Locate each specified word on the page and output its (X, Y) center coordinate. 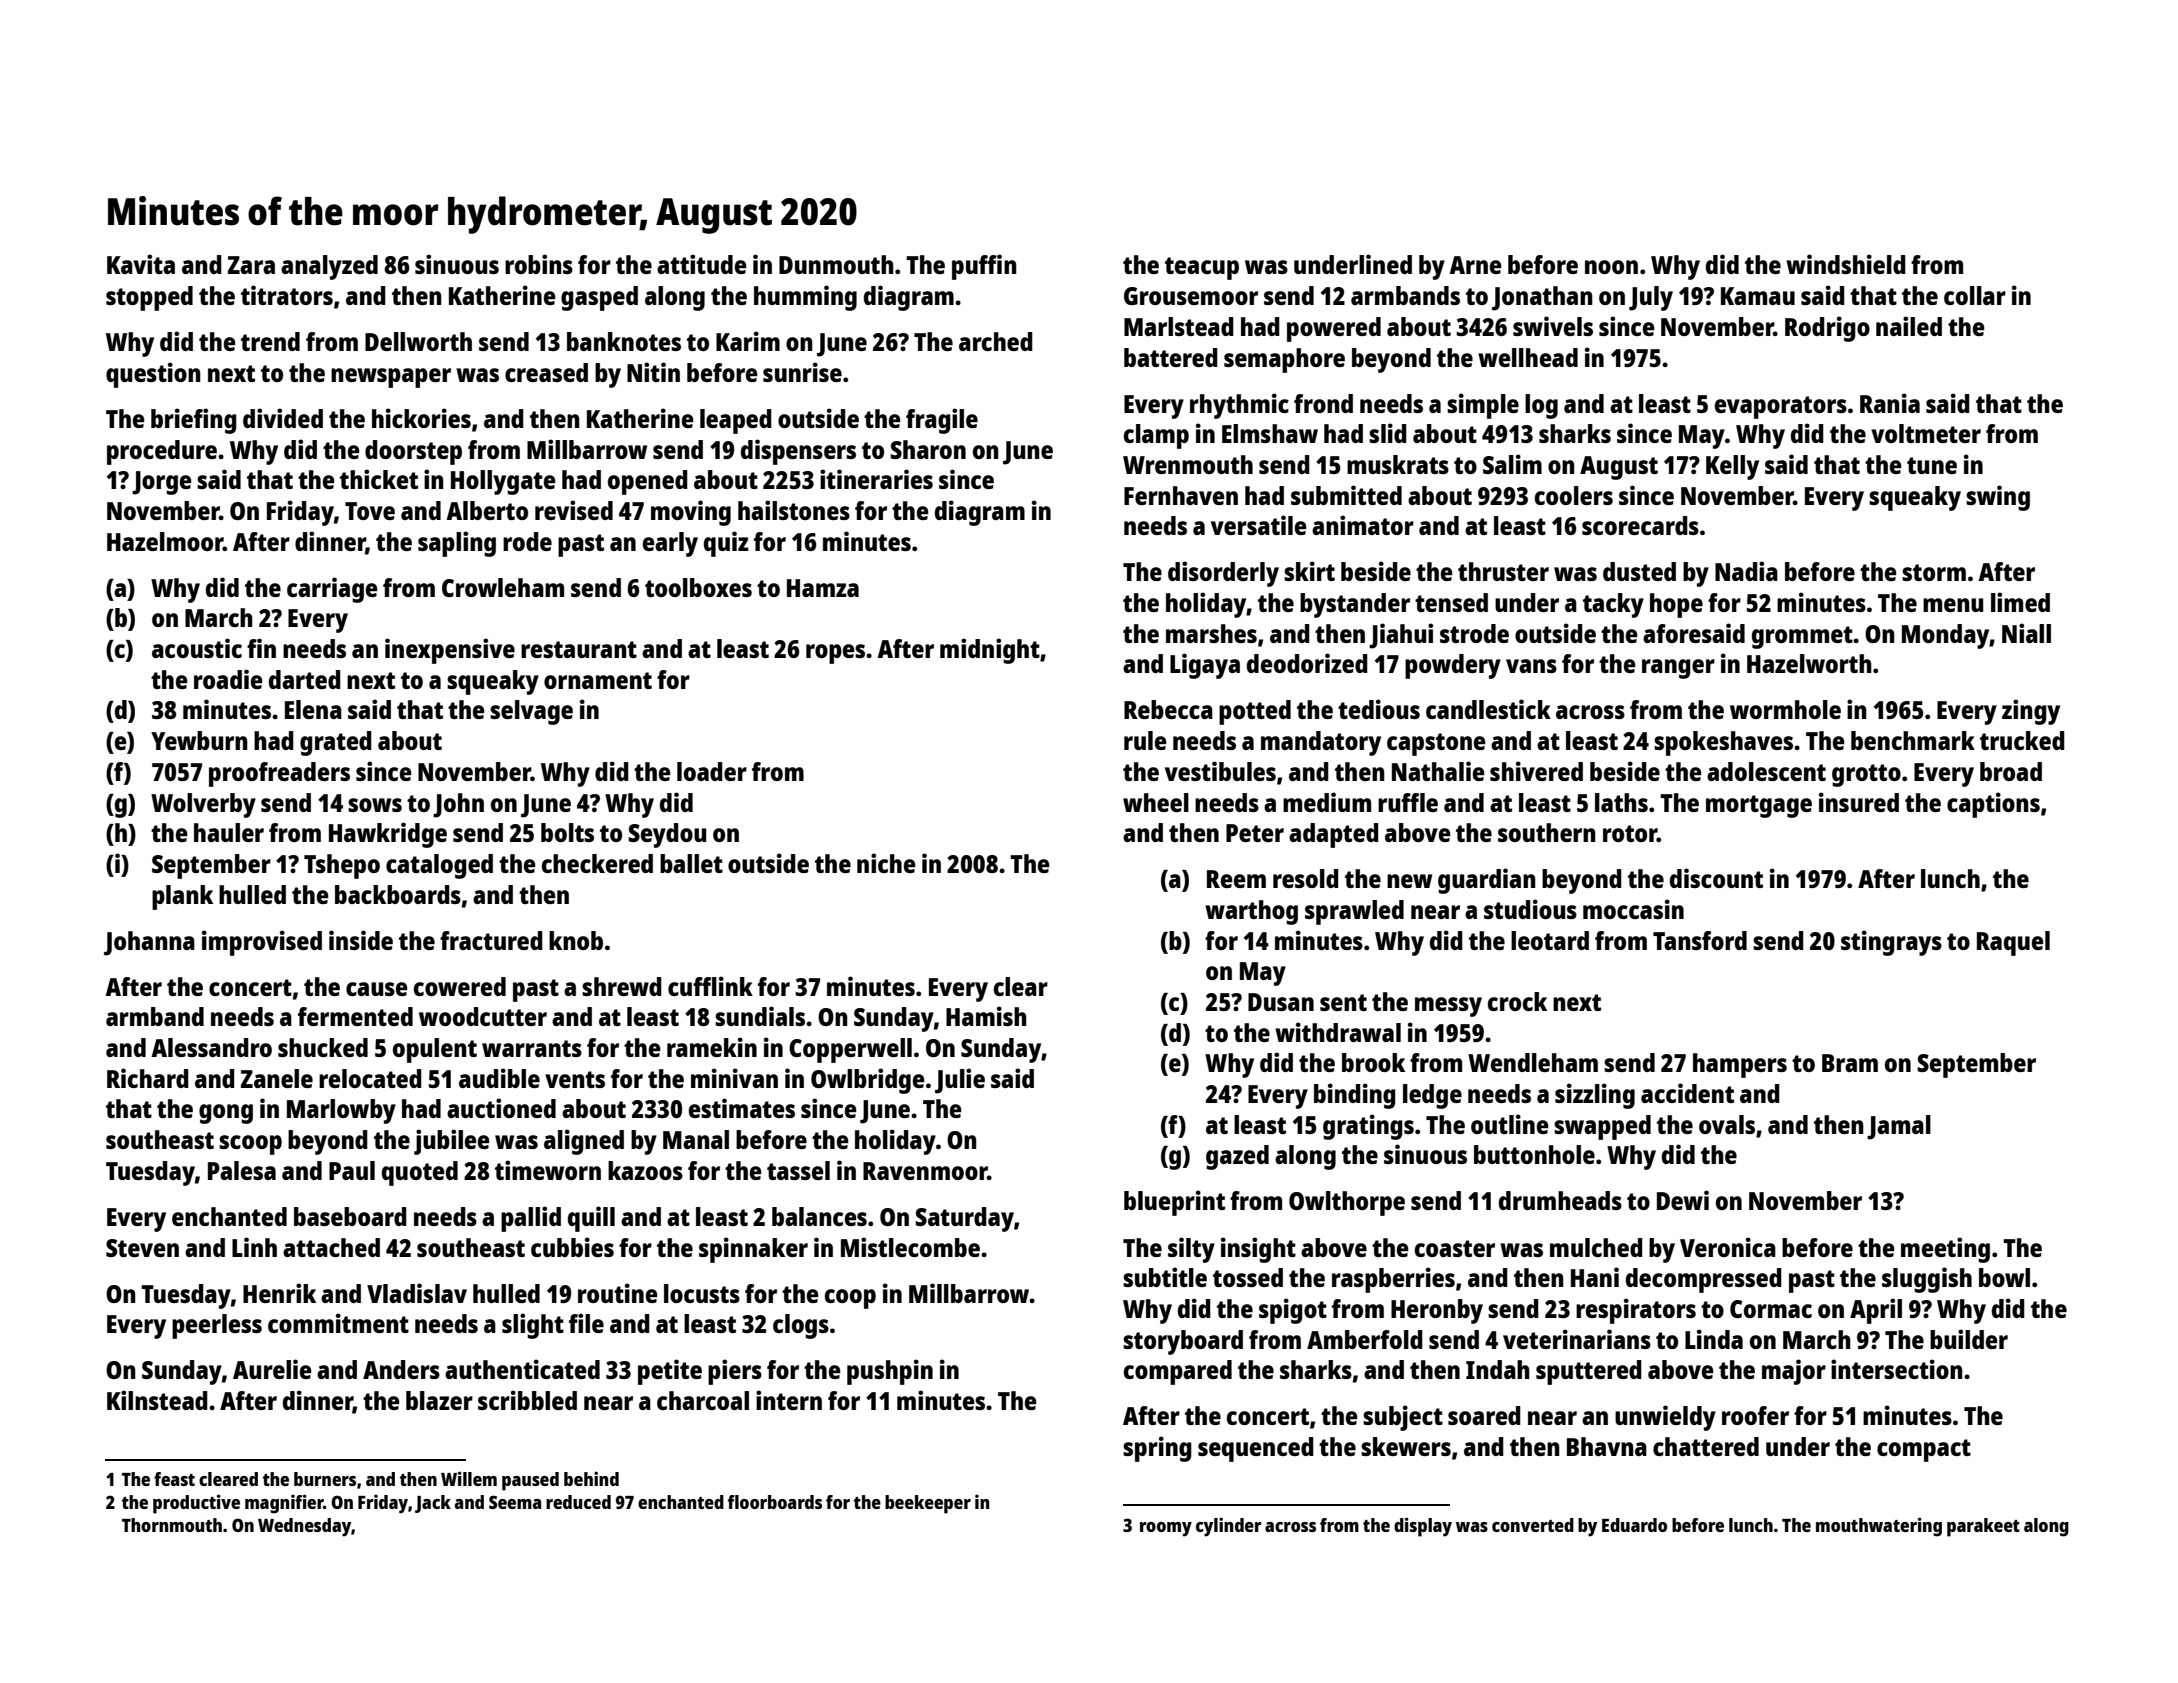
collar (1975, 295)
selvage (531, 712)
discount (1716, 878)
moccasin (1633, 909)
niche (886, 863)
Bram (1850, 1063)
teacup (1202, 268)
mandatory (1321, 743)
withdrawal (1338, 1032)
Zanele (277, 1078)
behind (591, 1478)
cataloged (439, 866)
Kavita (141, 264)
